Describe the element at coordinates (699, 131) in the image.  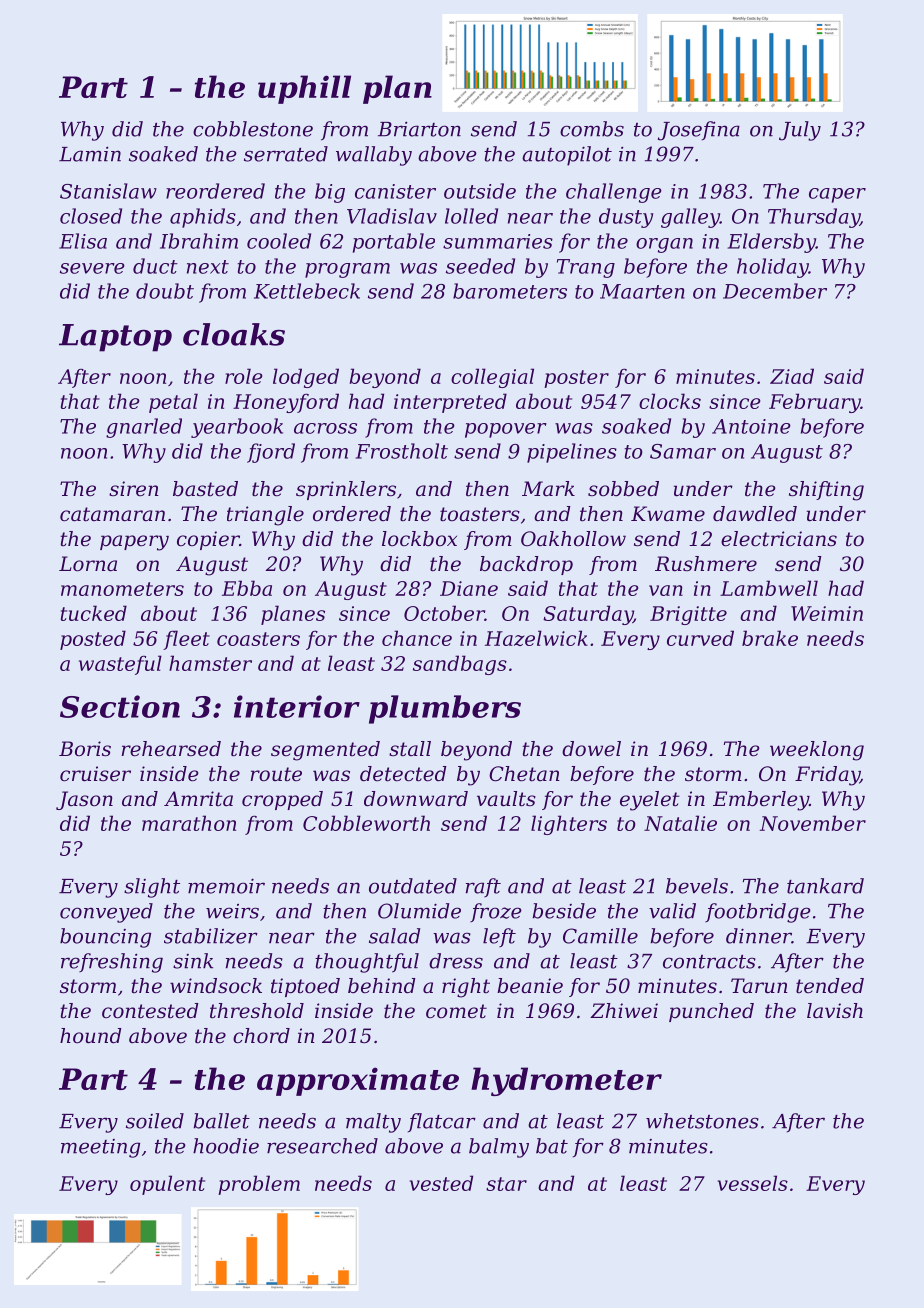
I see `Josefina` at that location.
